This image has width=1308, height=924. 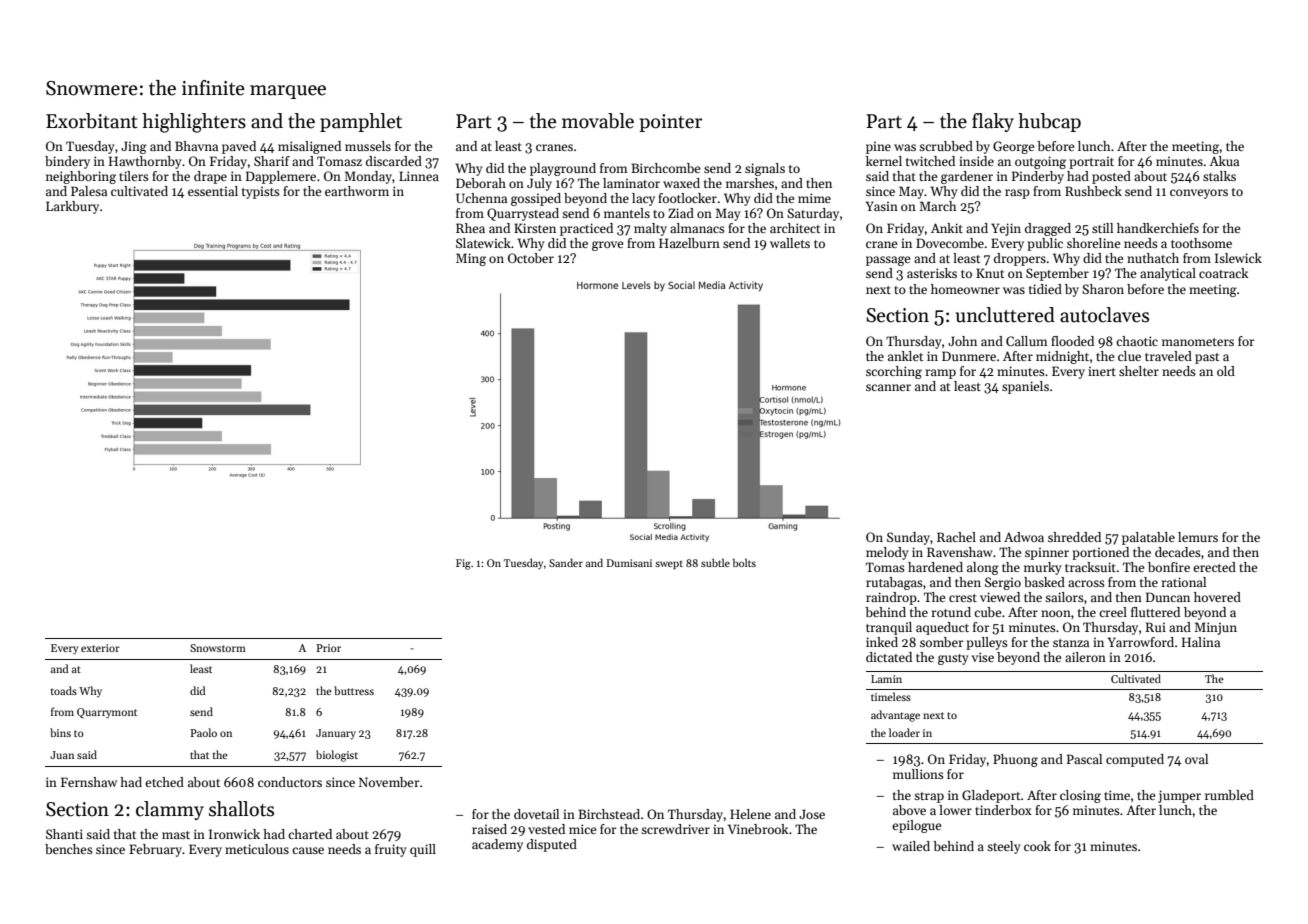 What do you see at coordinates (357, 191) in the image?
I see `earthworm` at bounding box center [357, 191].
